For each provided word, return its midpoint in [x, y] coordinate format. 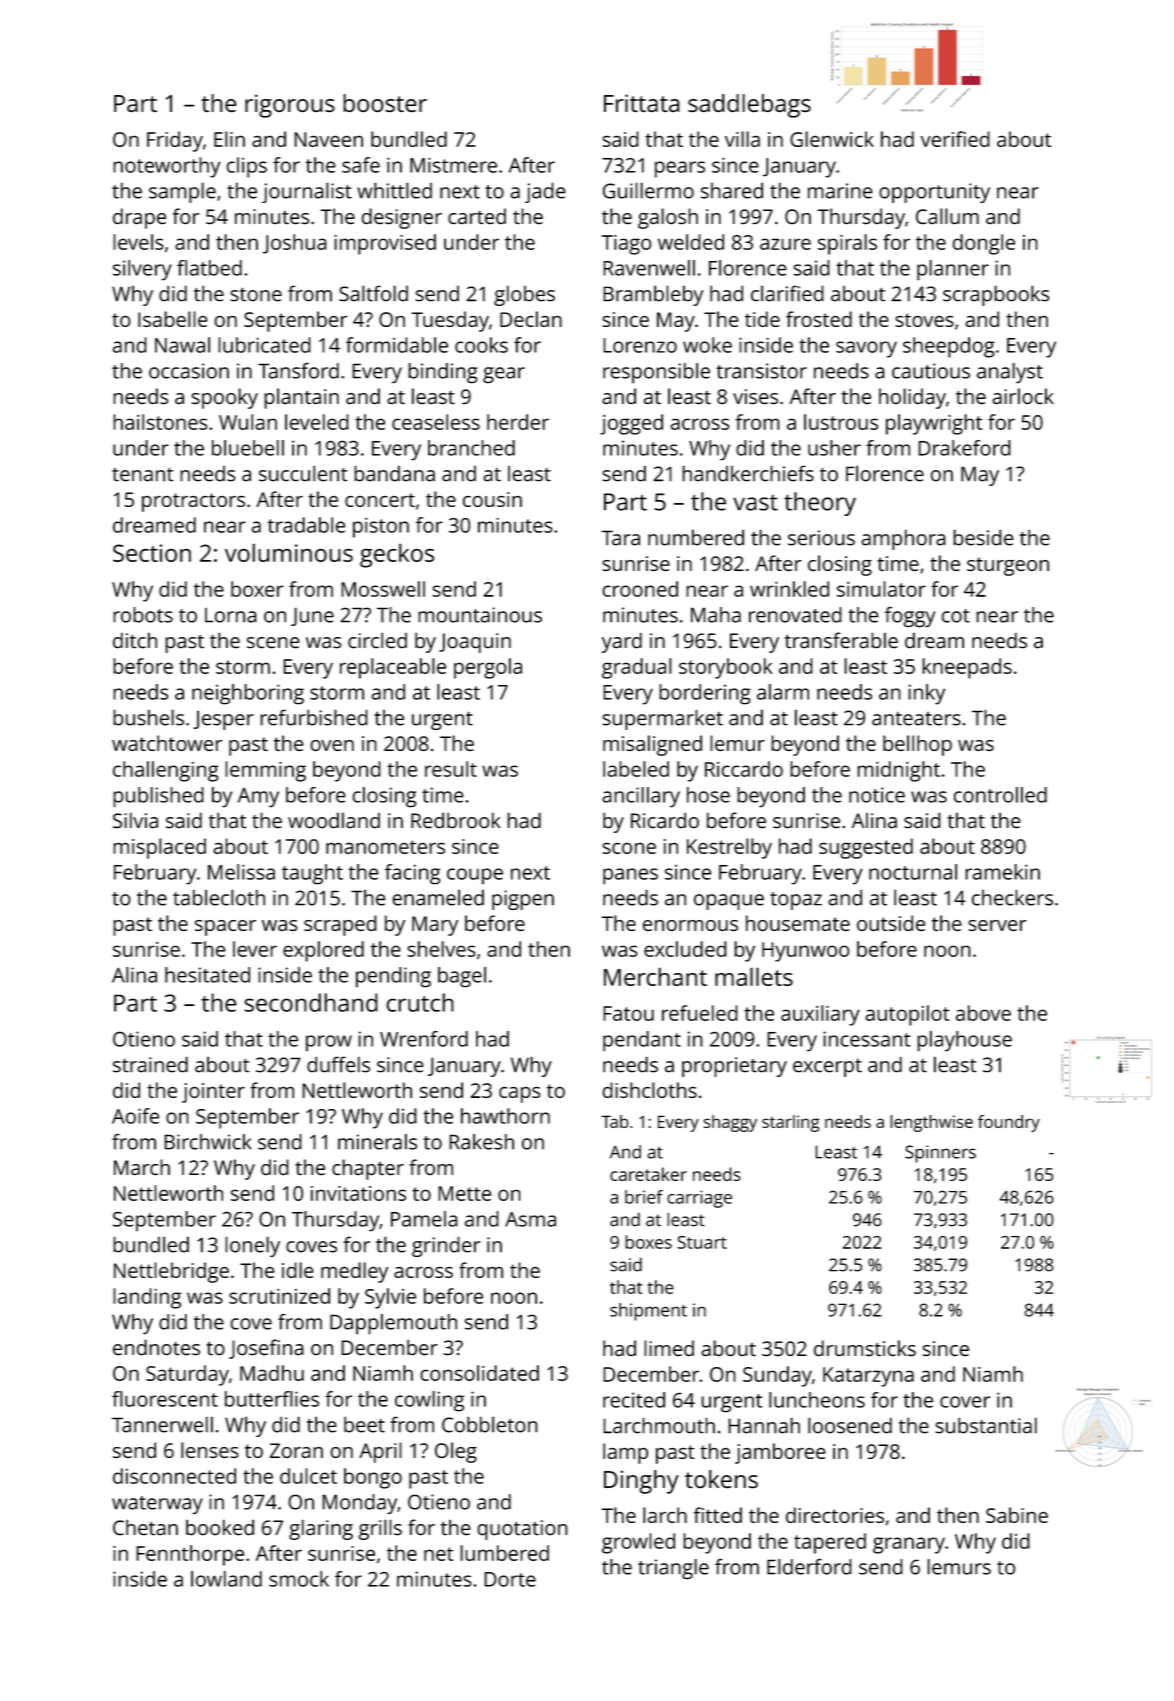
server [997, 925]
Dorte [510, 1579]
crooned [640, 589]
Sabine [1017, 1515]
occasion [189, 371]
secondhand [311, 1002]
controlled [1000, 795]
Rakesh [481, 1142]
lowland [226, 1579]
